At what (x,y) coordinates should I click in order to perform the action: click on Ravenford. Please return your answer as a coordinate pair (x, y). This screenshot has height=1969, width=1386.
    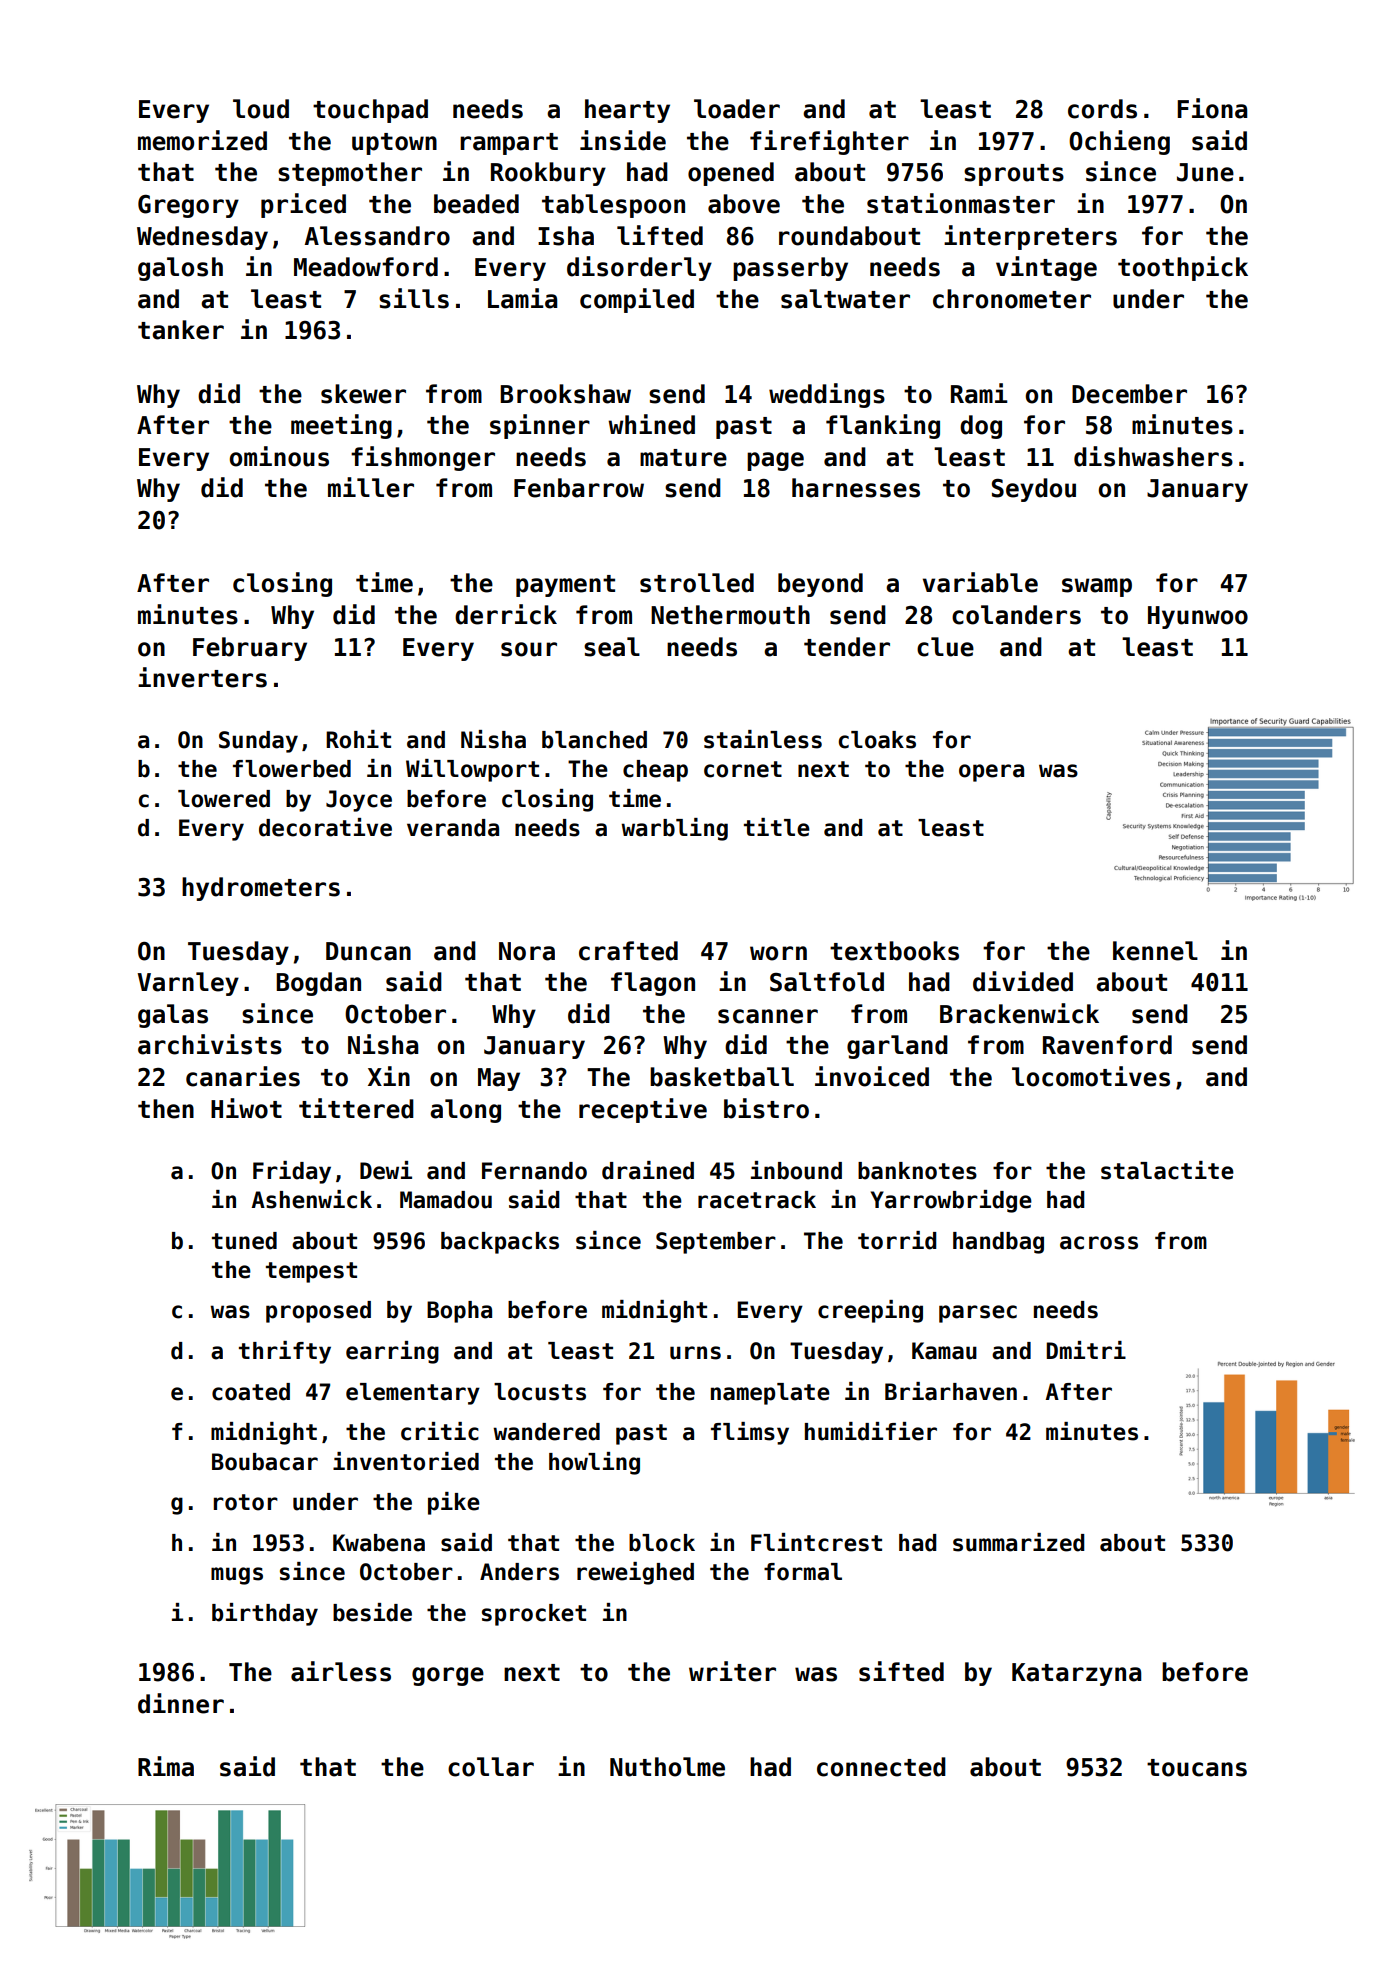
    Looking at the image, I should click on (1107, 1045).
